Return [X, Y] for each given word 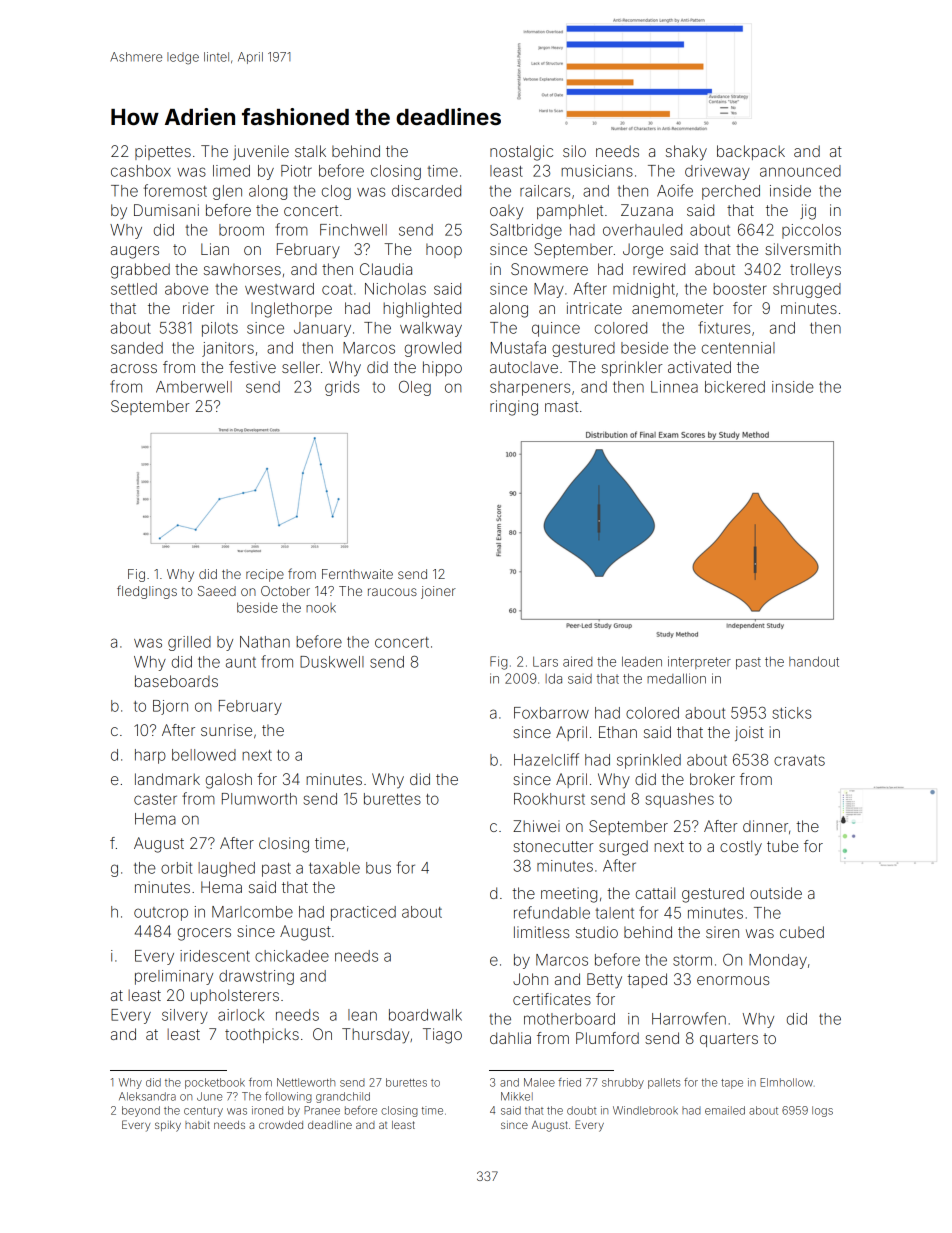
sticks [791, 713]
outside [776, 893]
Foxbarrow [551, 713]
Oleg [415, 388]
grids [342, 388]
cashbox [141, 171]
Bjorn [170, 707]
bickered [735, 387]
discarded [426, 191]
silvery [185, 1016]
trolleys [815, 271]
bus [378, 868]
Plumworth [259, 799]
